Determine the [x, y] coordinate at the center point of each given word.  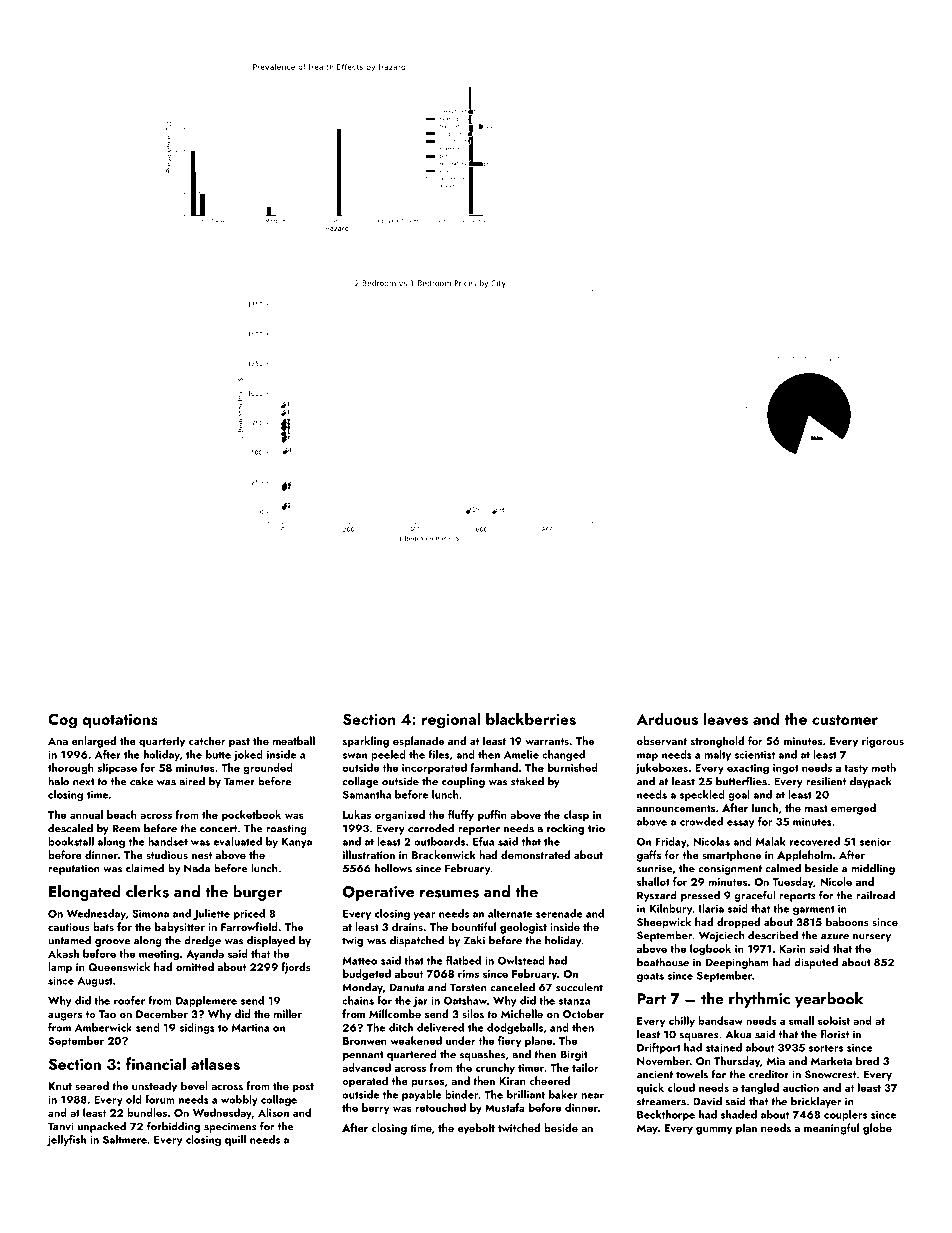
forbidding [173, 1127]
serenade [559, 913]
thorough [71, 769]
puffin [492, 815]
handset [168, 841]
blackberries [531, 718]
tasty [856, 769]
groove [112, 943]
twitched [519, 1127]
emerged [853, 809]
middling [873, 869]
